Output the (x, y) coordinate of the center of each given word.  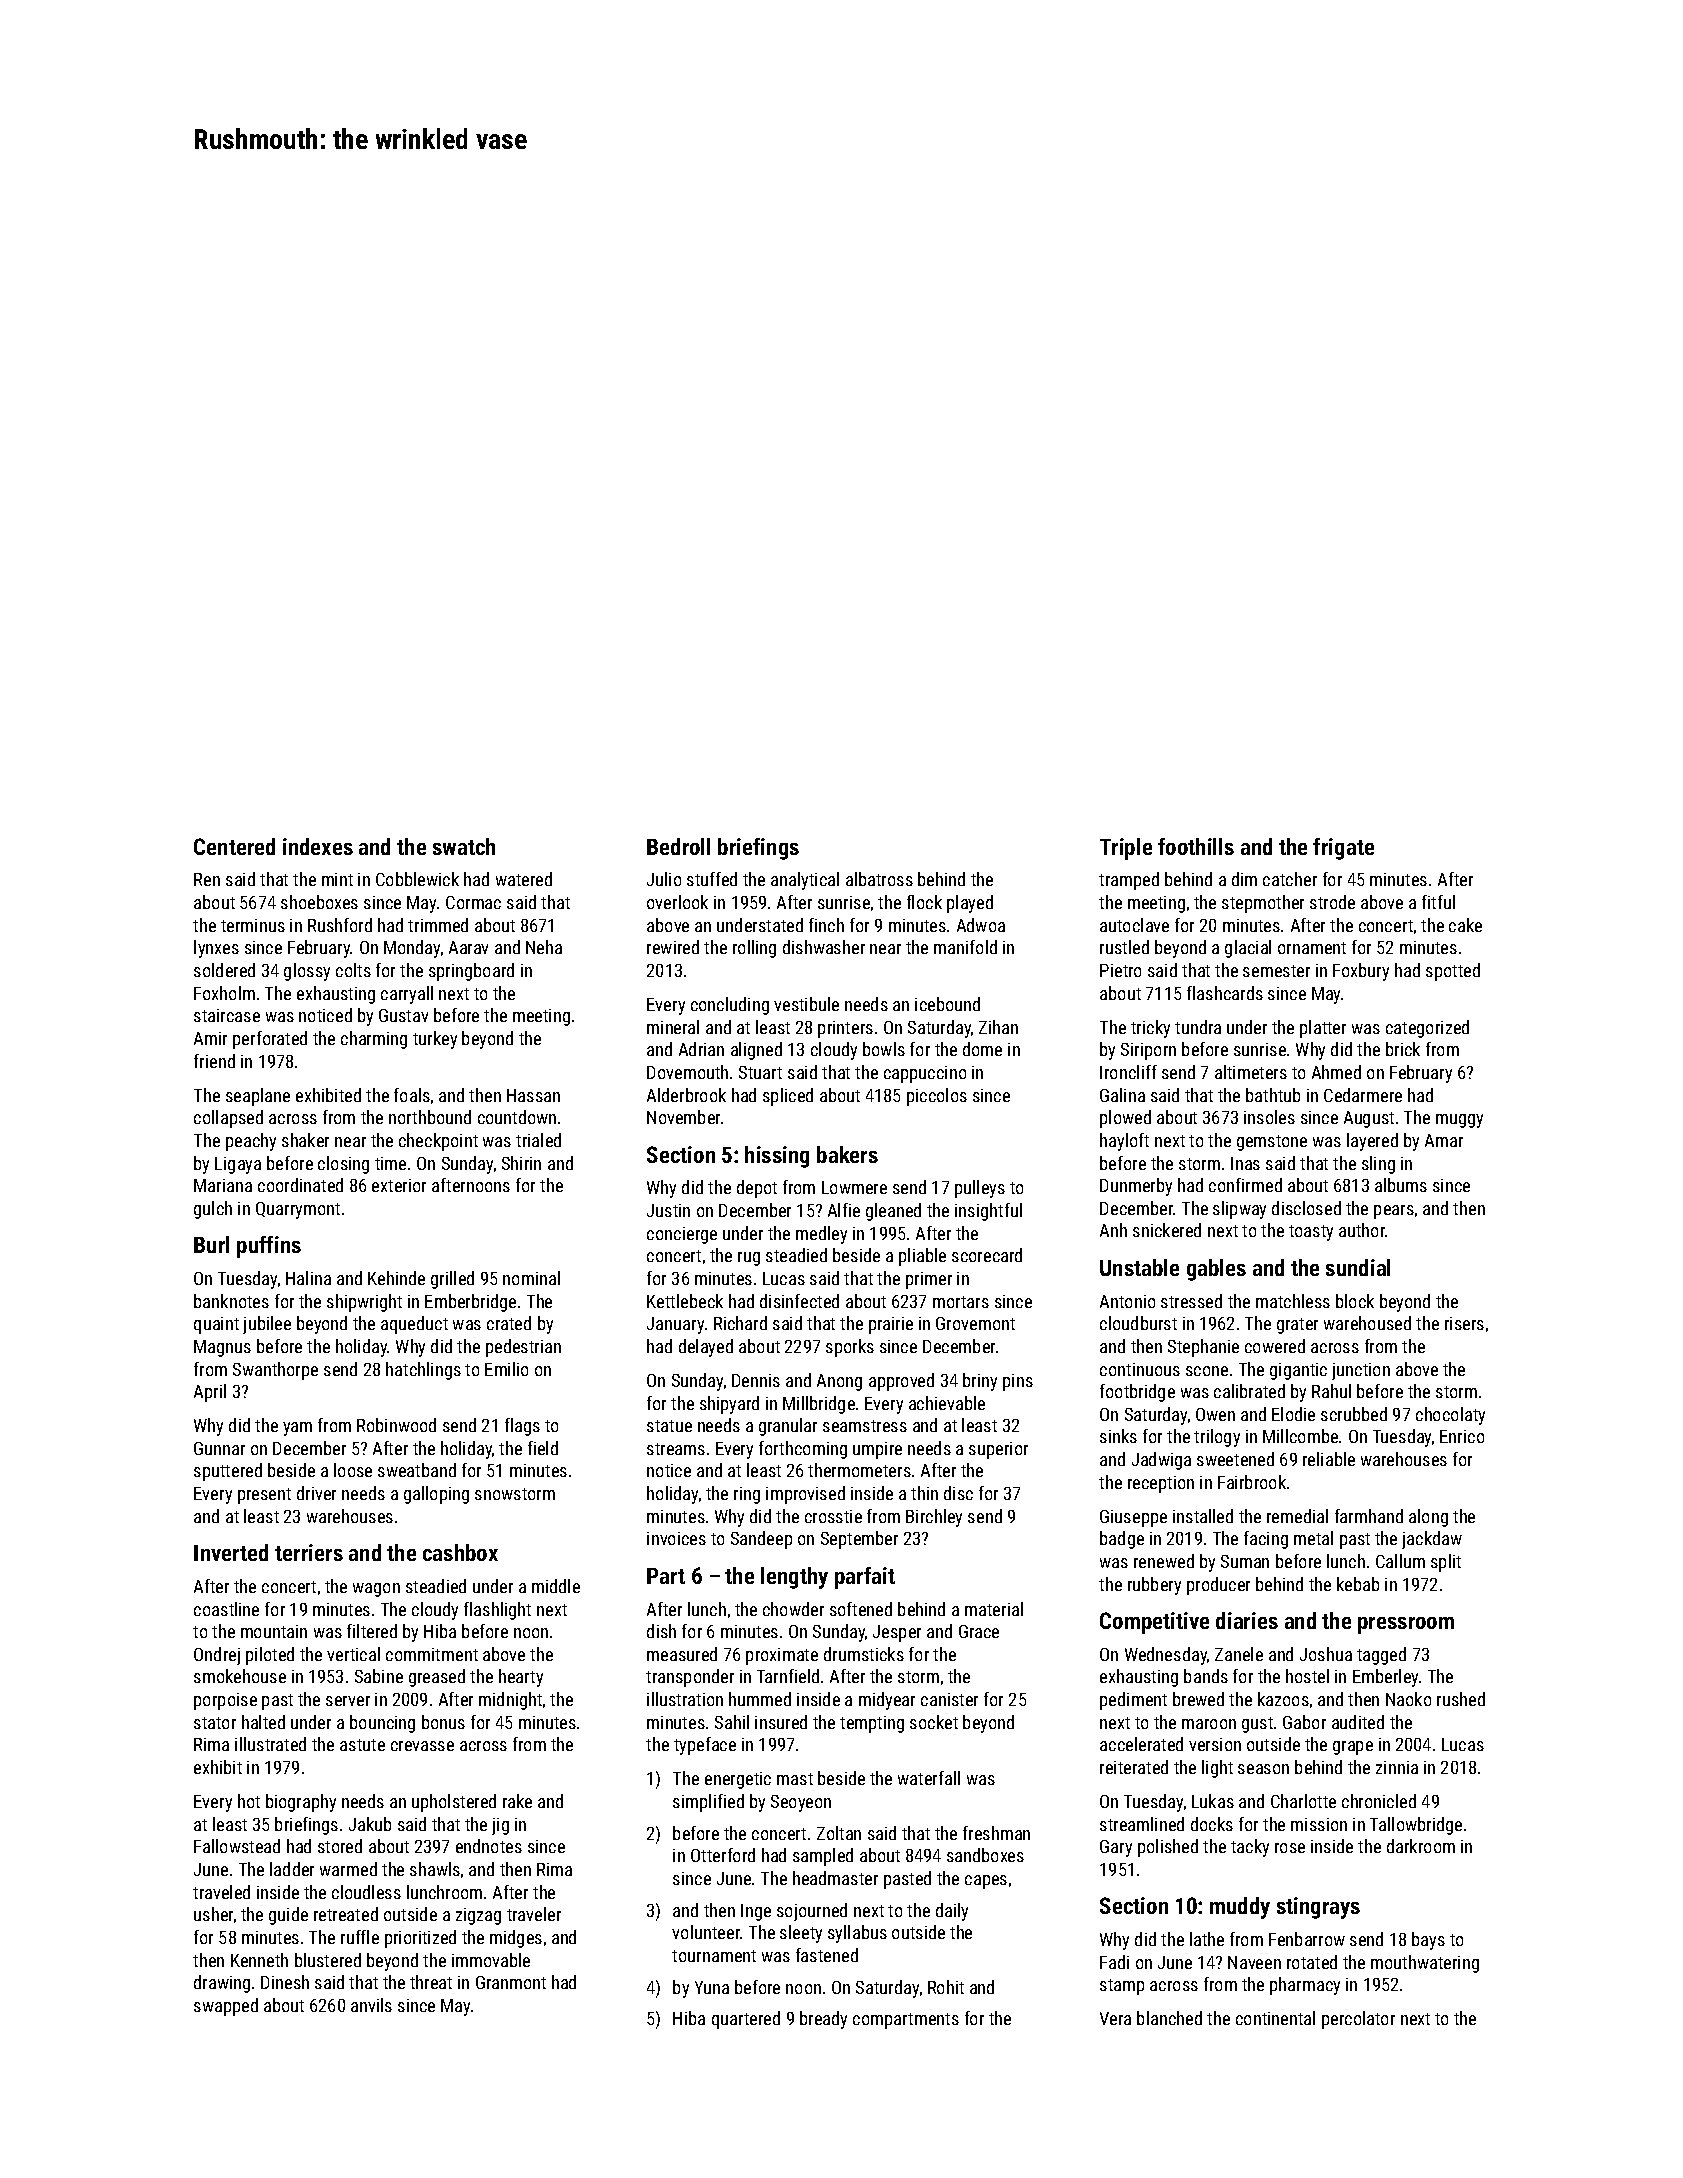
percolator (1358, 2020)
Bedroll (678, 846)
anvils (371, 2005)
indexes (318, 846)
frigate (1343, 849)
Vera (1115, 2018)
